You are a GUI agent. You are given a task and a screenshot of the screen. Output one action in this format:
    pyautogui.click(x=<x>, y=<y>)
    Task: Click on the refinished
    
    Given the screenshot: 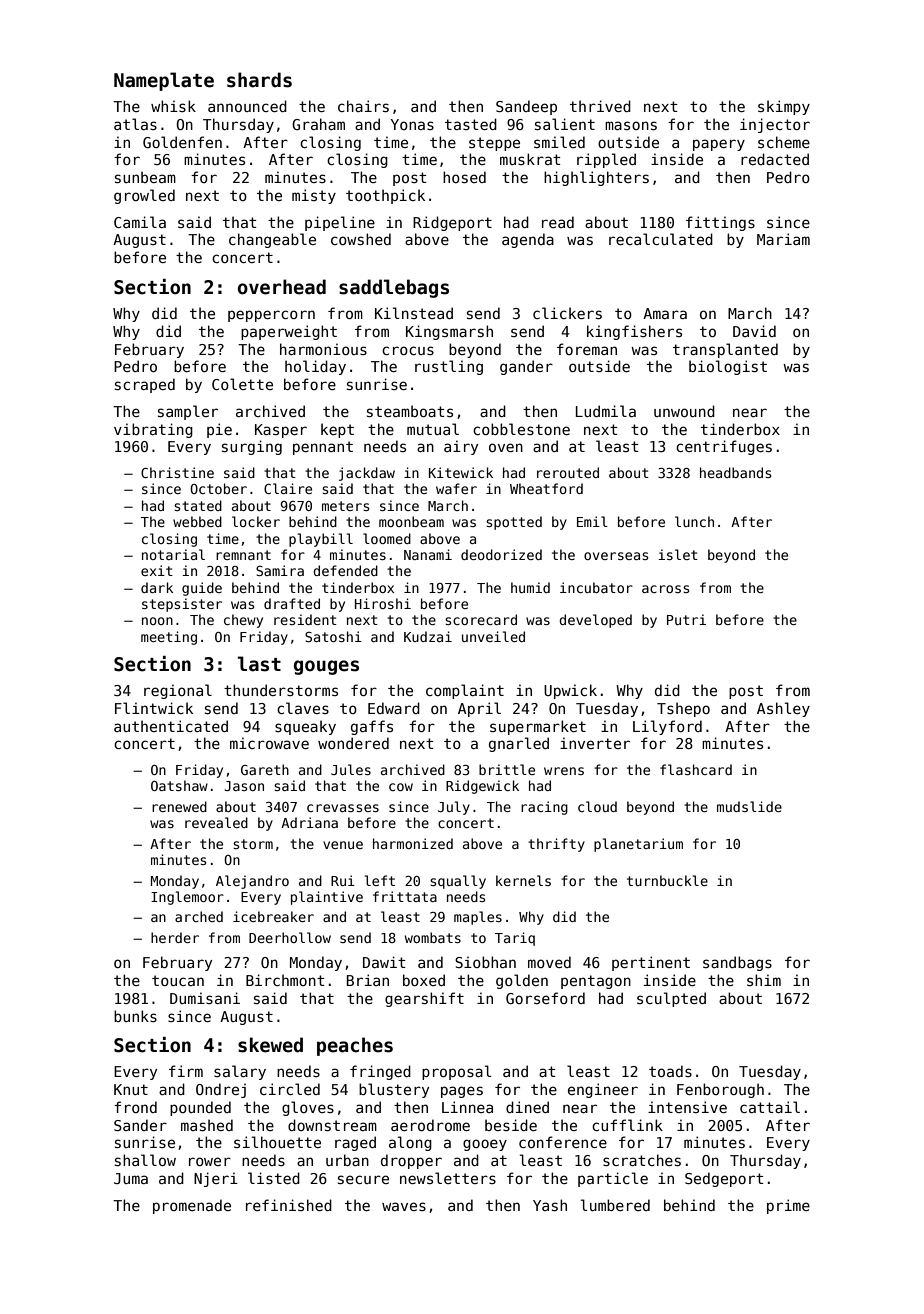 What is the action you would take?
    pyautogui.click(x=289, y=1205)
